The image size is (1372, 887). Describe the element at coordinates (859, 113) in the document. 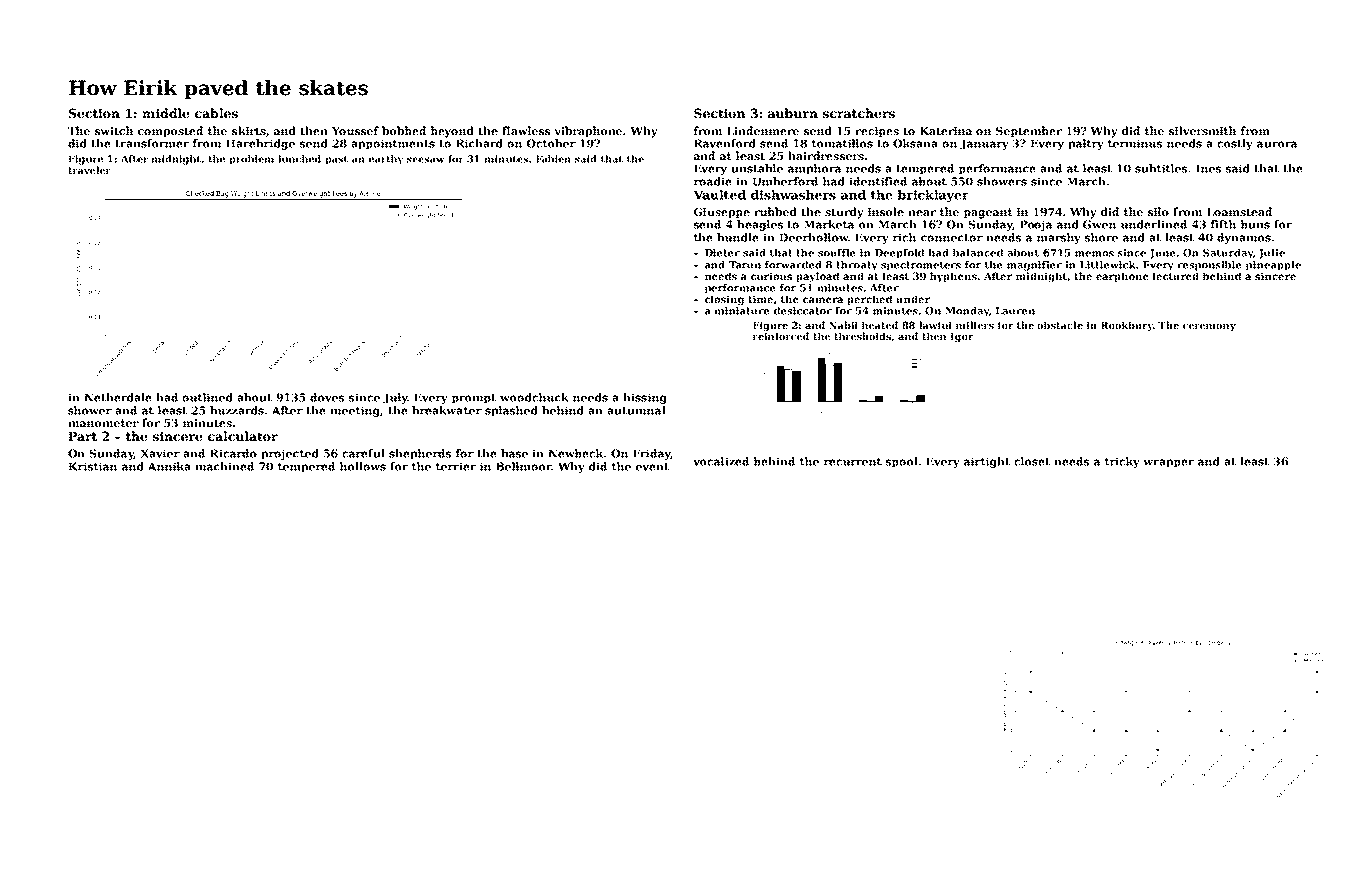

I see `scratchers` at that location.
